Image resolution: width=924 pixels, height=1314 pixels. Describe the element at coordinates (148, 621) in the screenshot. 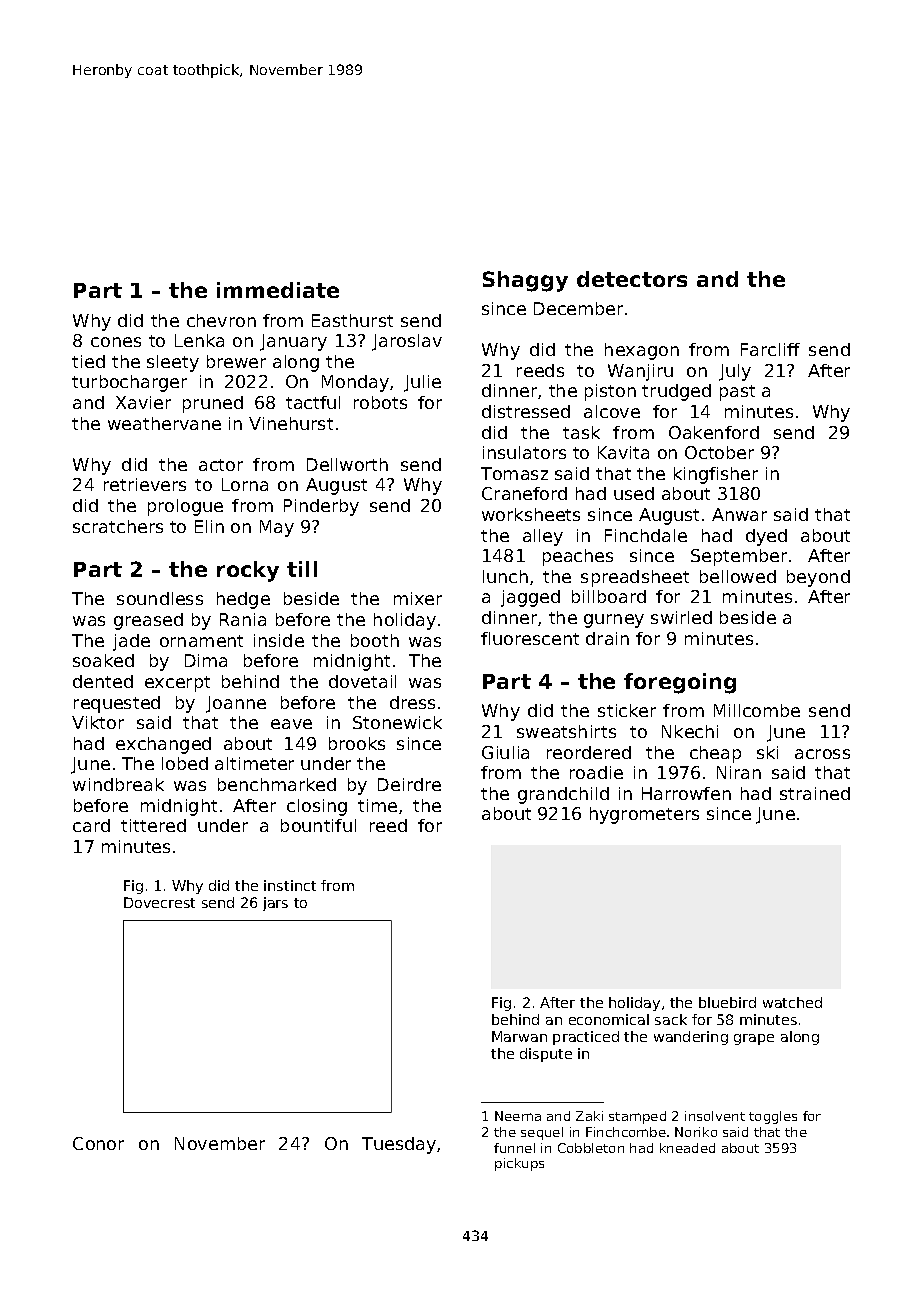

I see `greased` at that location.
